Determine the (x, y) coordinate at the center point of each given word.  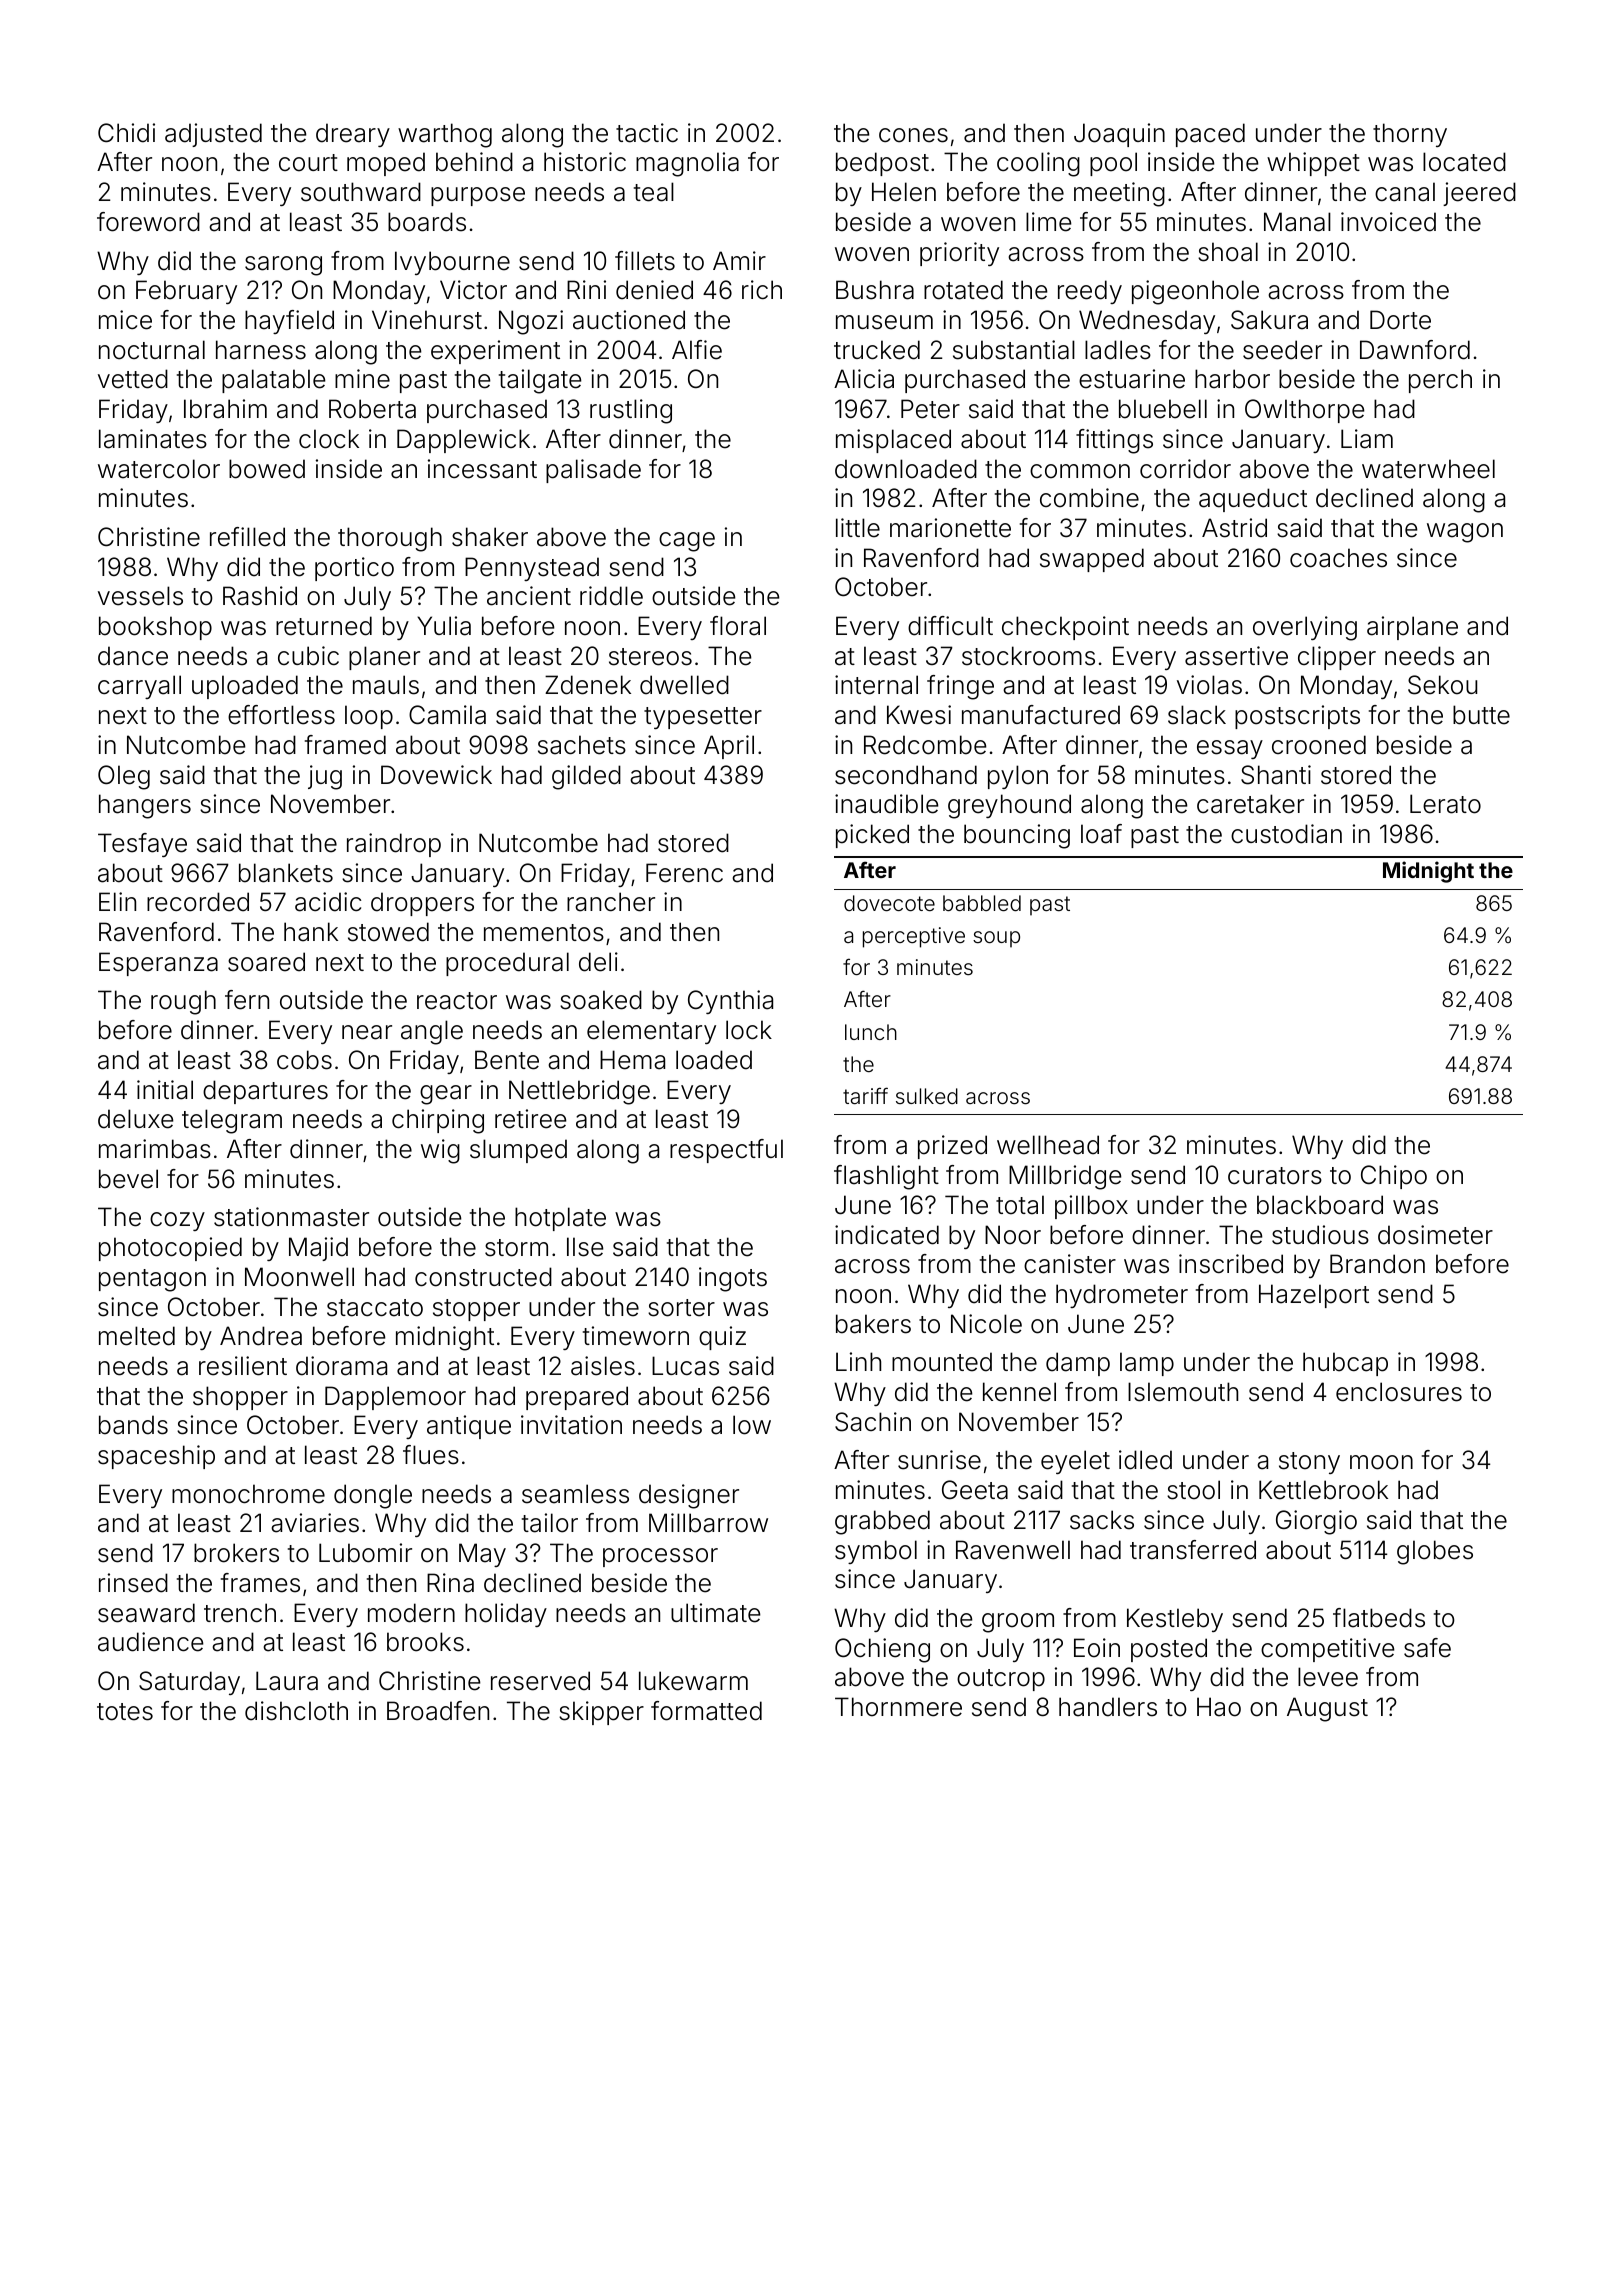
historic (585, 162)
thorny (1410, 135)
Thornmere (898, 1707)
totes (125, 1712)
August (1327, 1709)
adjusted (213, 135)
